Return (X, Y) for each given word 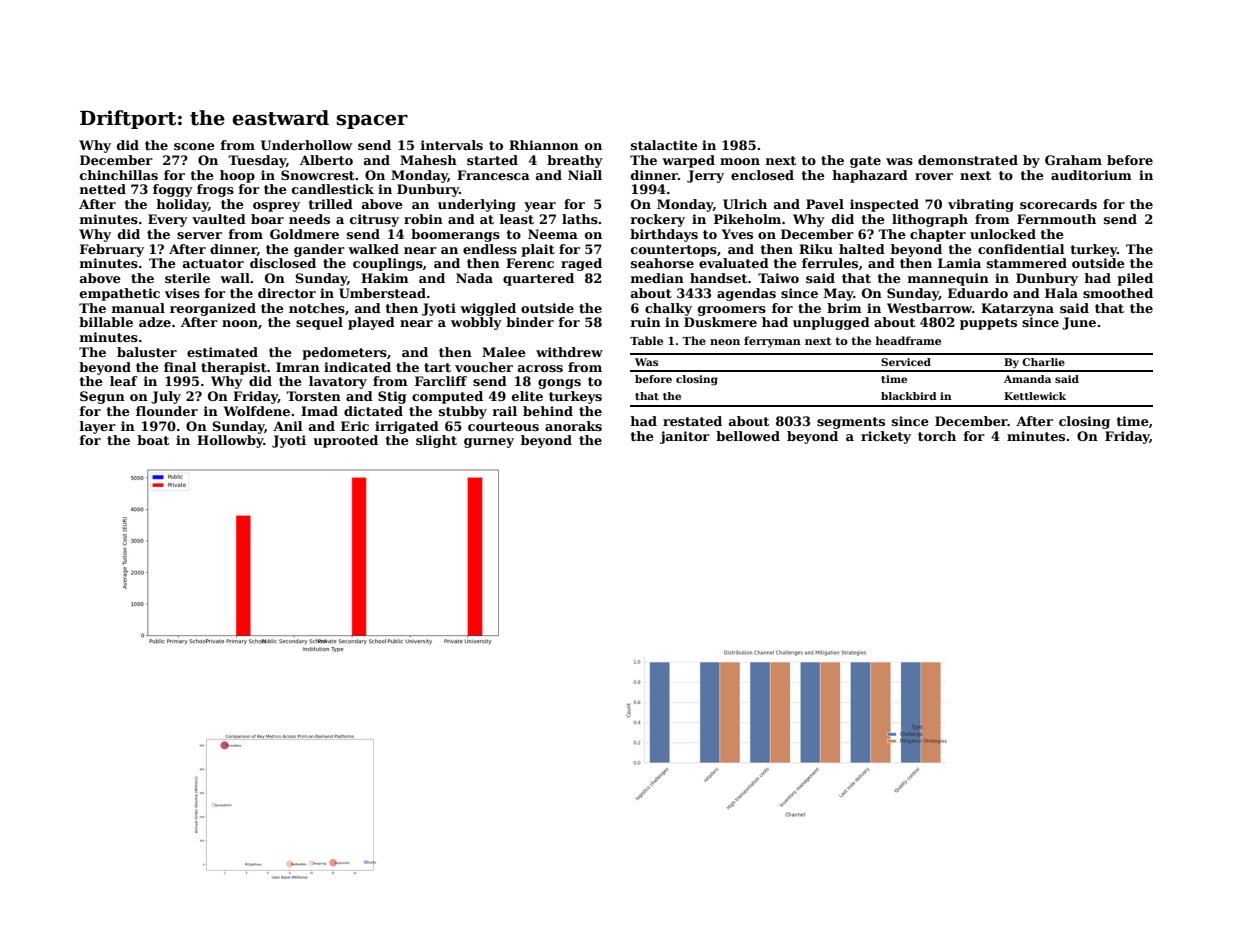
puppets (988, 324)
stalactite (664, 145)
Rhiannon (544, 145)
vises (182, 293)
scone (194, 146)
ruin (646, 322)
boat (153, 440)
